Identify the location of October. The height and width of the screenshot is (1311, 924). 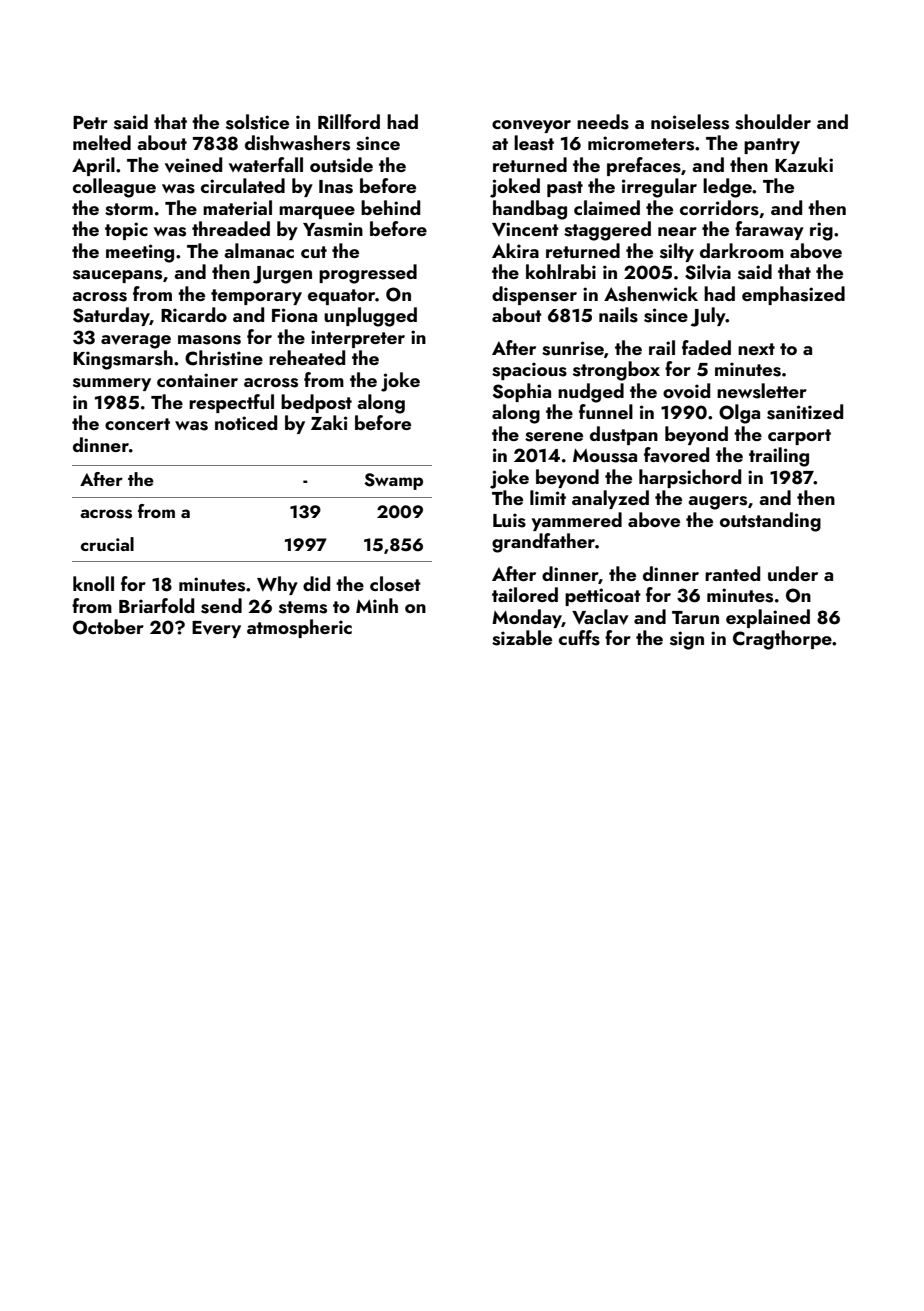
(108, 627).
